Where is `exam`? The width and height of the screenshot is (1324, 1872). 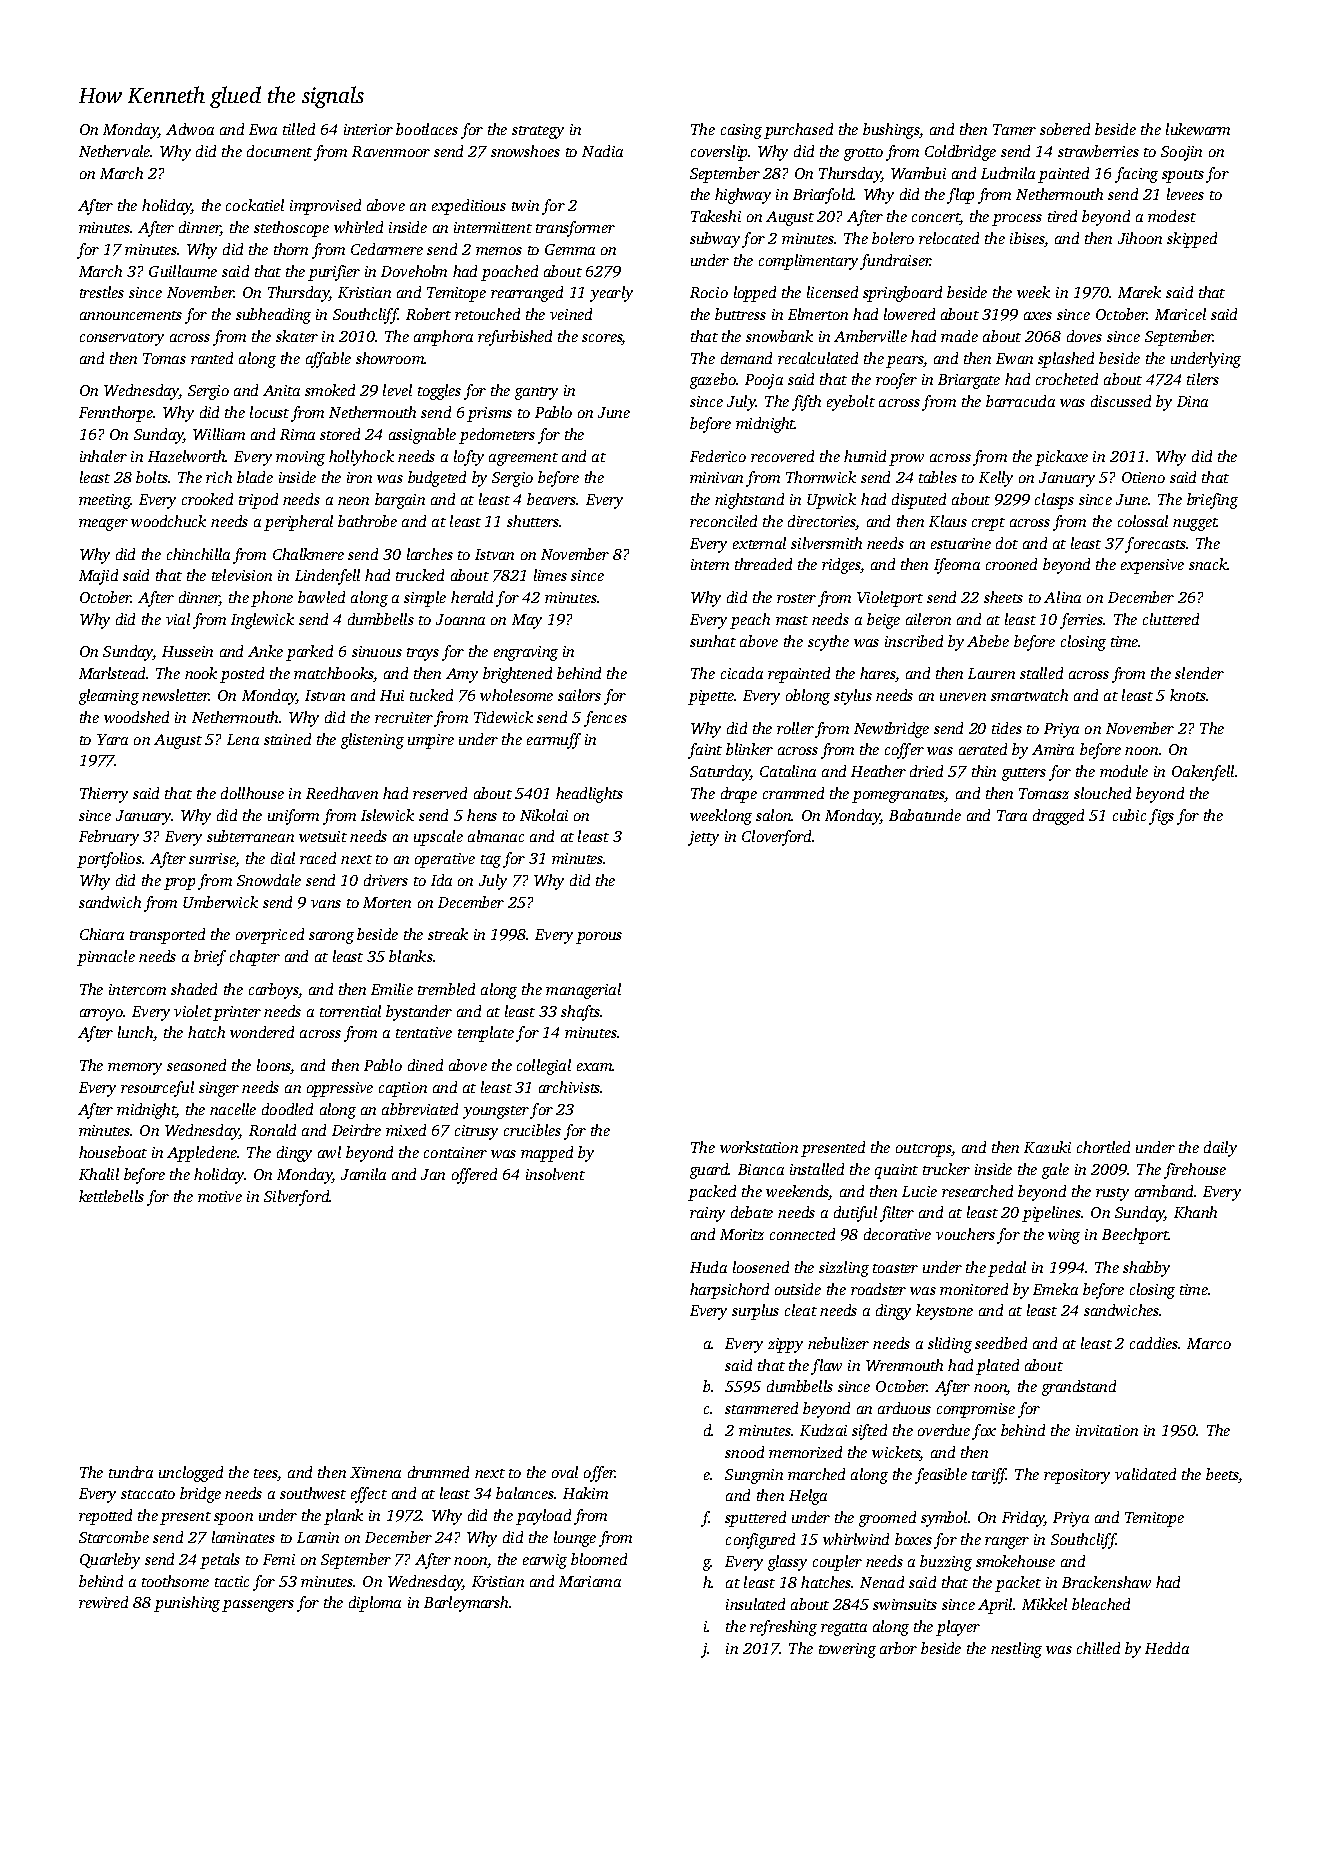 exam is located at coordinates (595, 1067).
